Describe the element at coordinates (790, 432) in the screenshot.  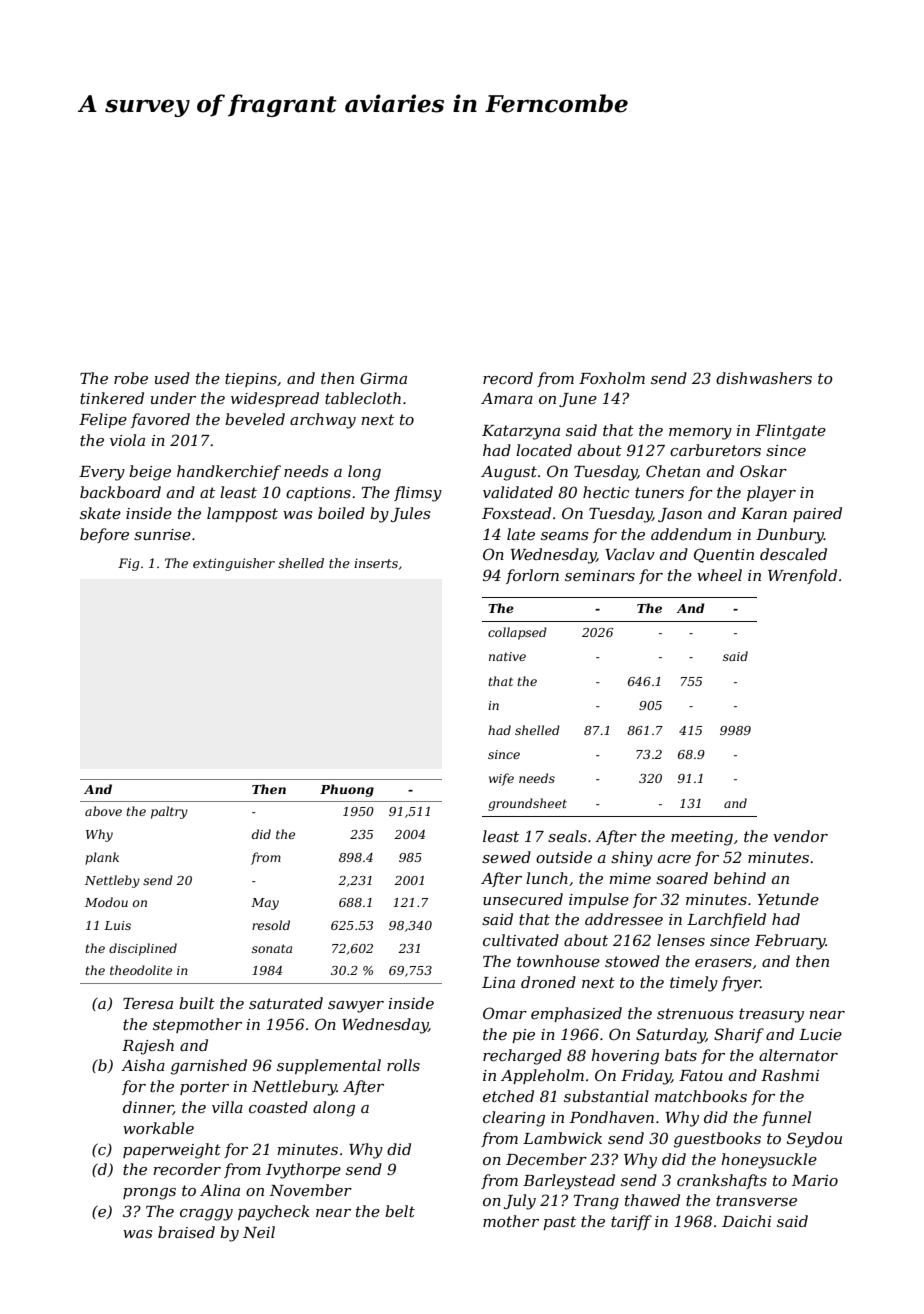
I see `Flintgate` at that location.
